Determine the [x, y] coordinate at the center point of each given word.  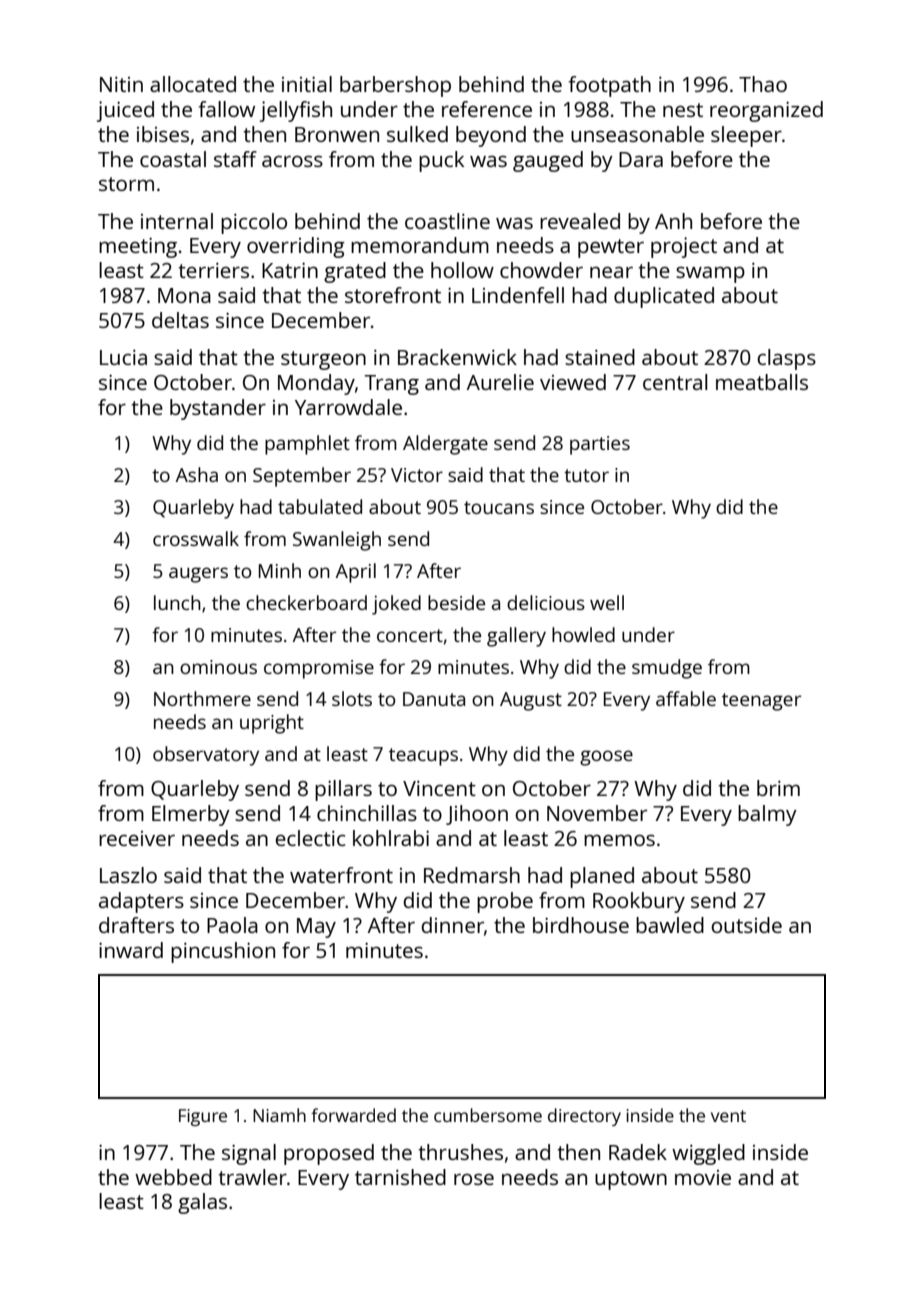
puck [441, 161]
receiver [137, 838]
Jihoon [477, 815]
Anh [673, 221]
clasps [786, 359]
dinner [452, 925]
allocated [193, 84]
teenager [761, 702]
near [611, 272]
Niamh [279, 1115]
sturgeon [323, 360]
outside [746, 925]
